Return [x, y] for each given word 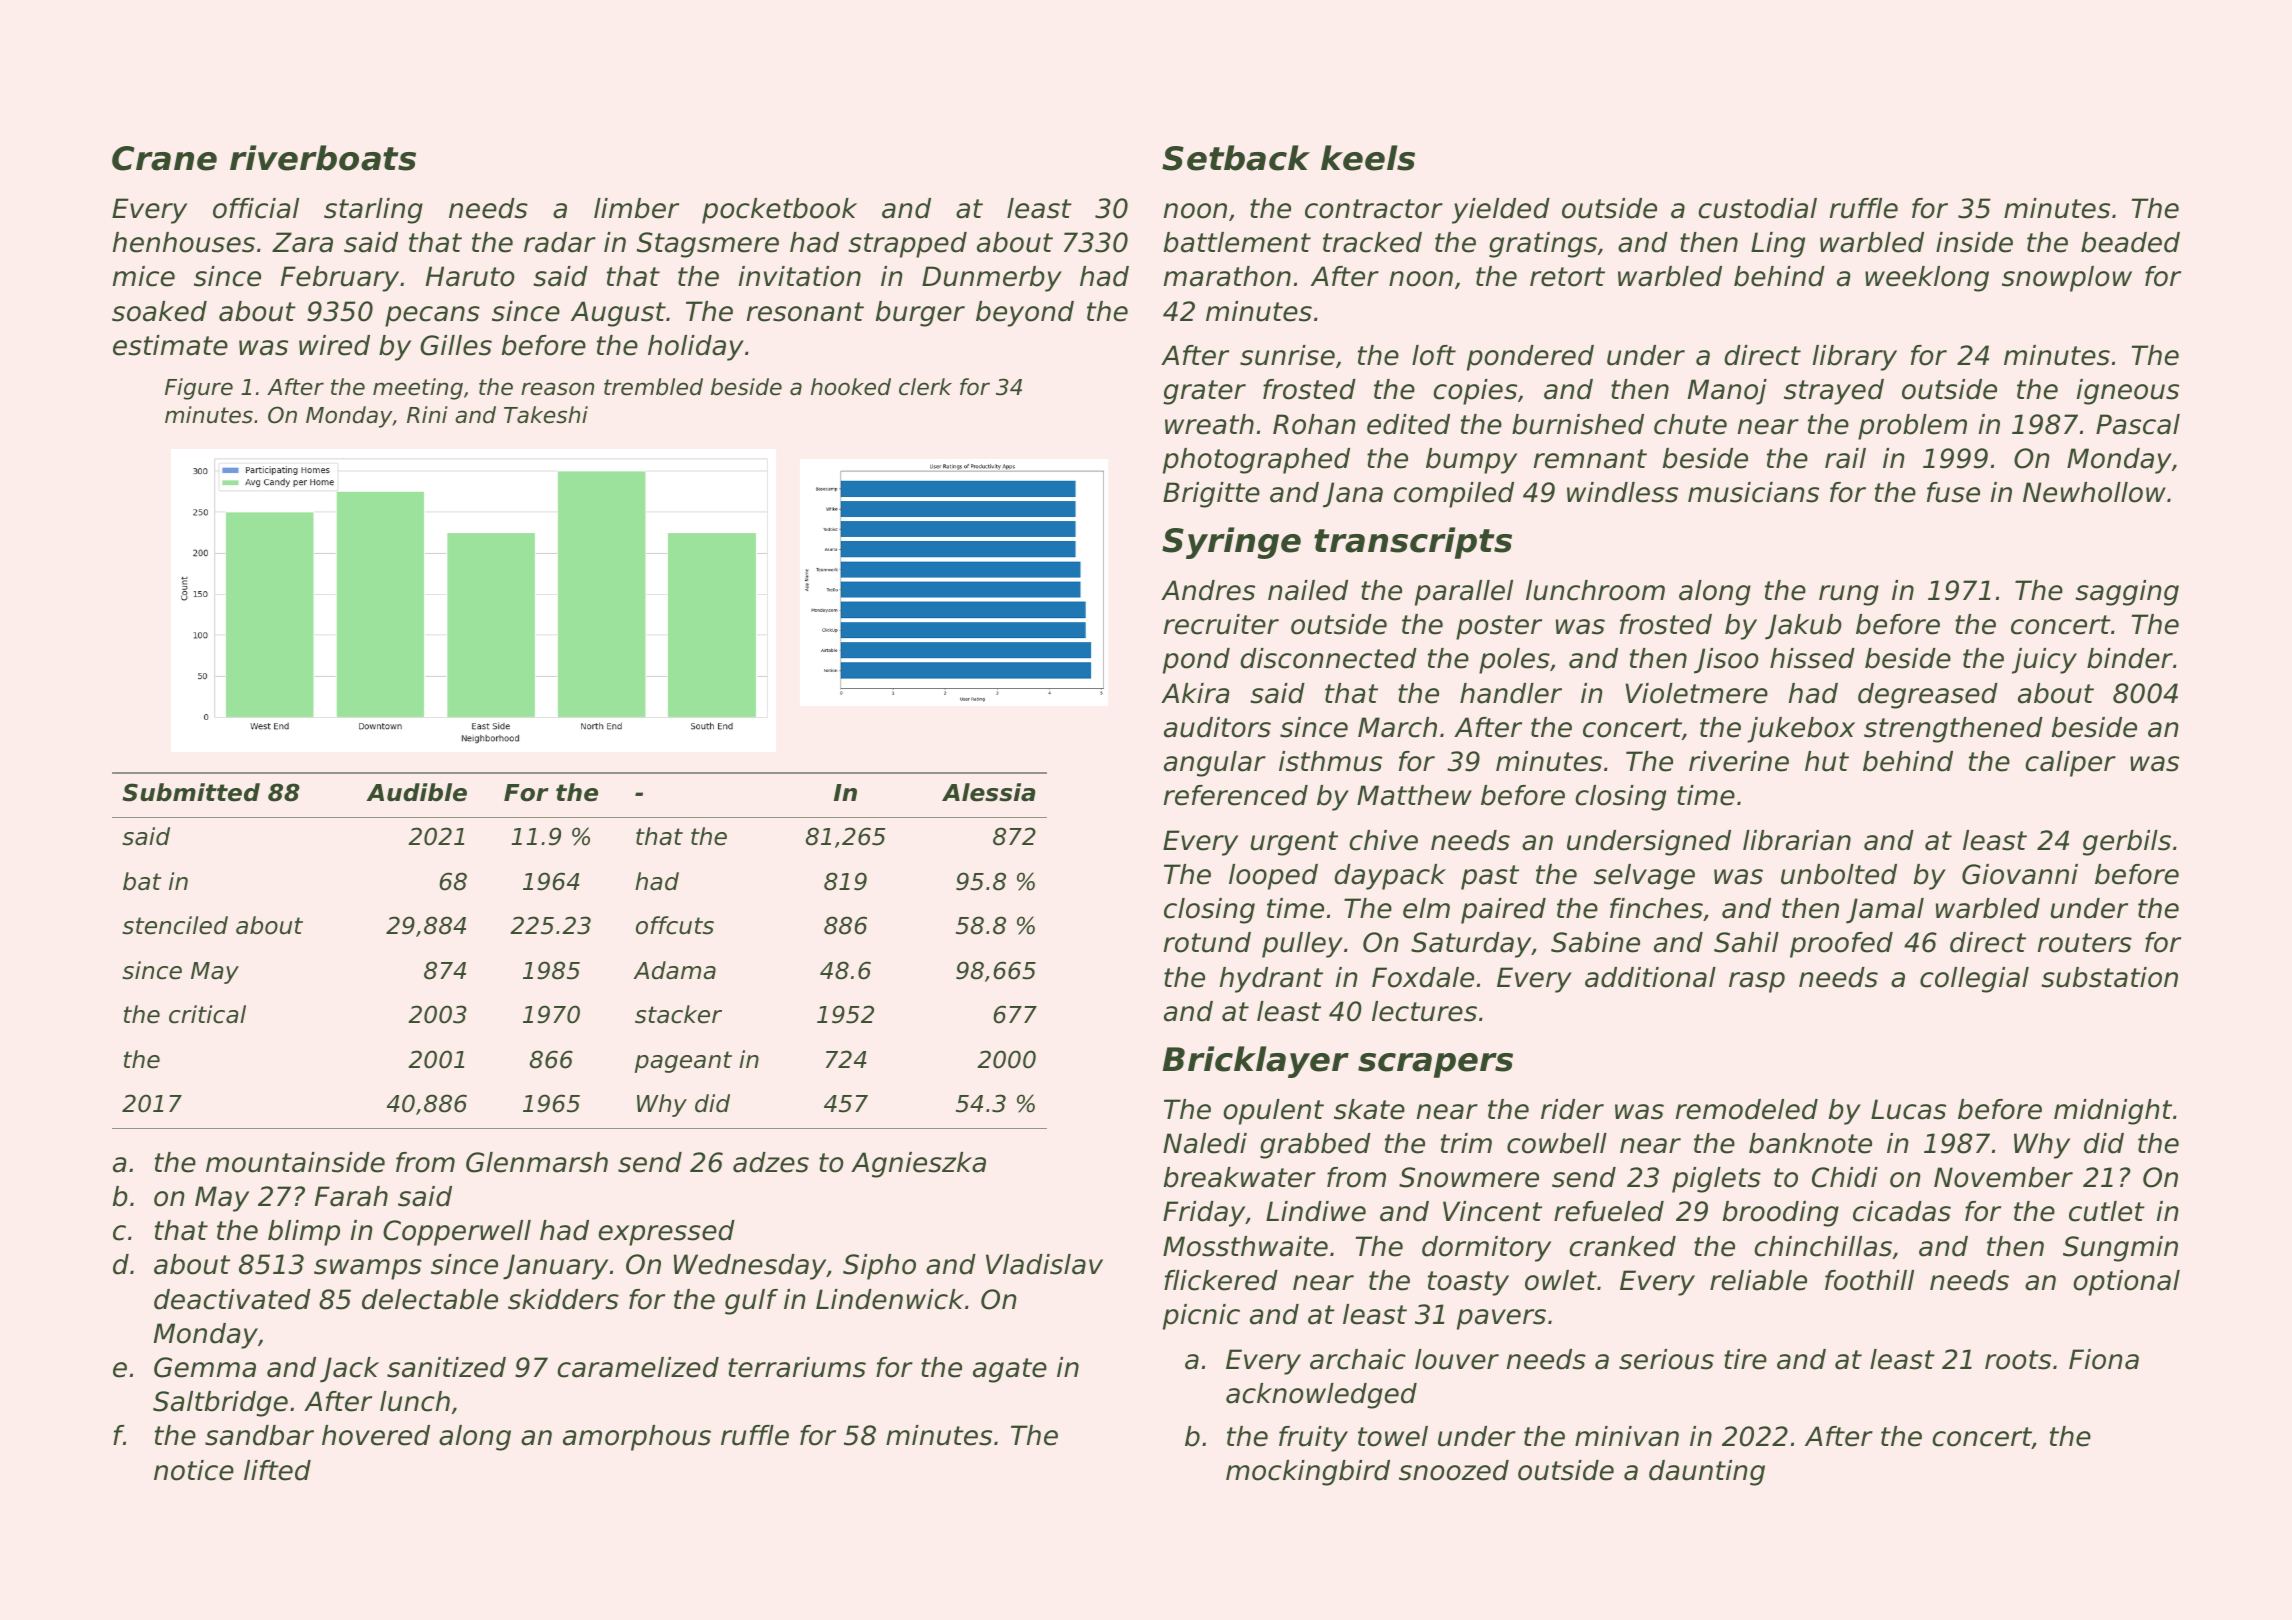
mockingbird [1308, 1473]
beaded [2130, 242]
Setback [1236, 158]
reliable [1758, 1280]
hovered [376, 1435]
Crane [164, 158]
